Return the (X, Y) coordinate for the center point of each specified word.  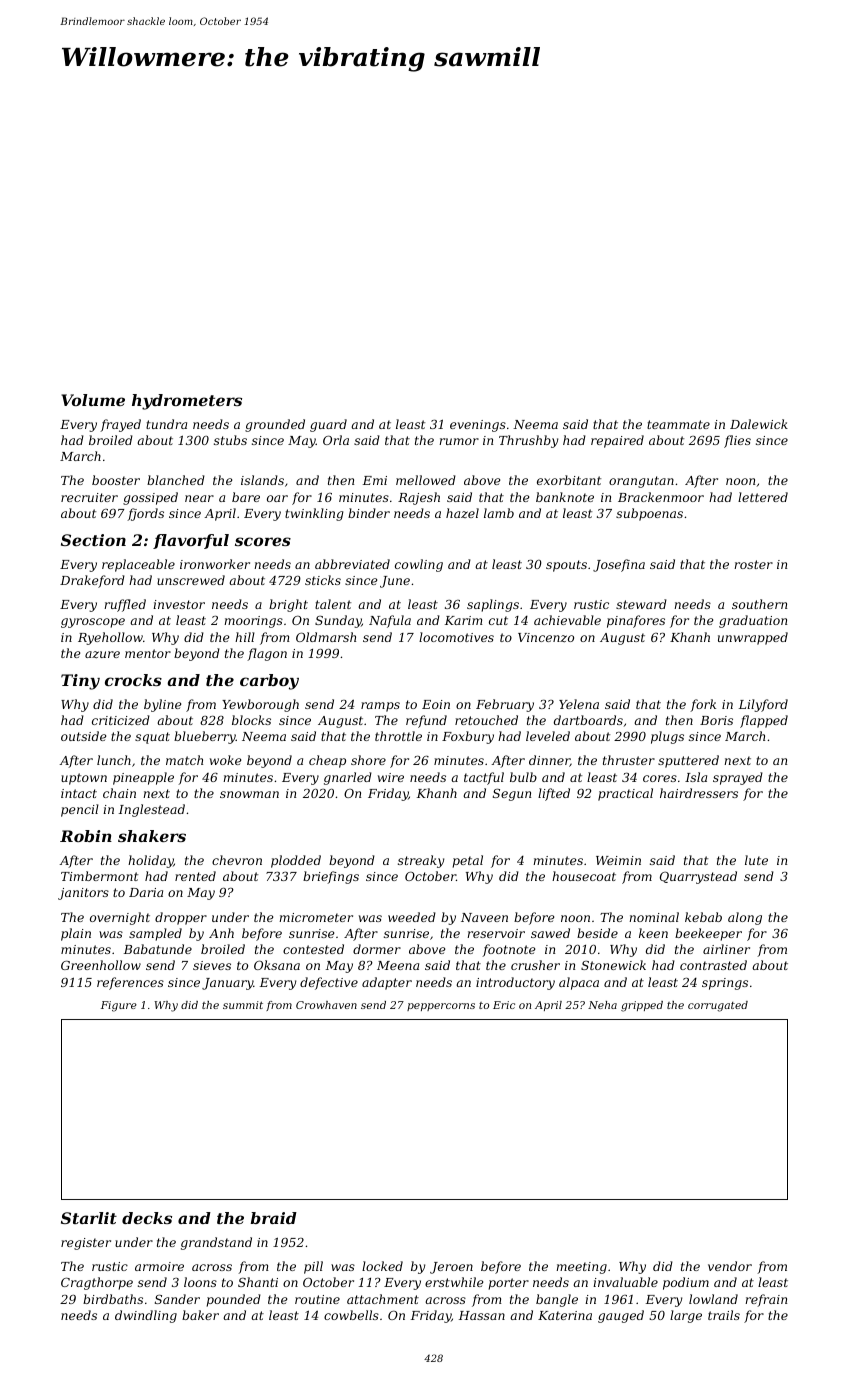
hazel (462, 513)
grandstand (216, 1243)
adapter (387, 983)
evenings (478, 426)
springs (725, 984)
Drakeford (92, 581)
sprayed (738, 778)
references (130, 983)
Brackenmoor (661, 497)
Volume (93, 400)
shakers (152, 836)
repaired (617, 441)
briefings (331, 877)
